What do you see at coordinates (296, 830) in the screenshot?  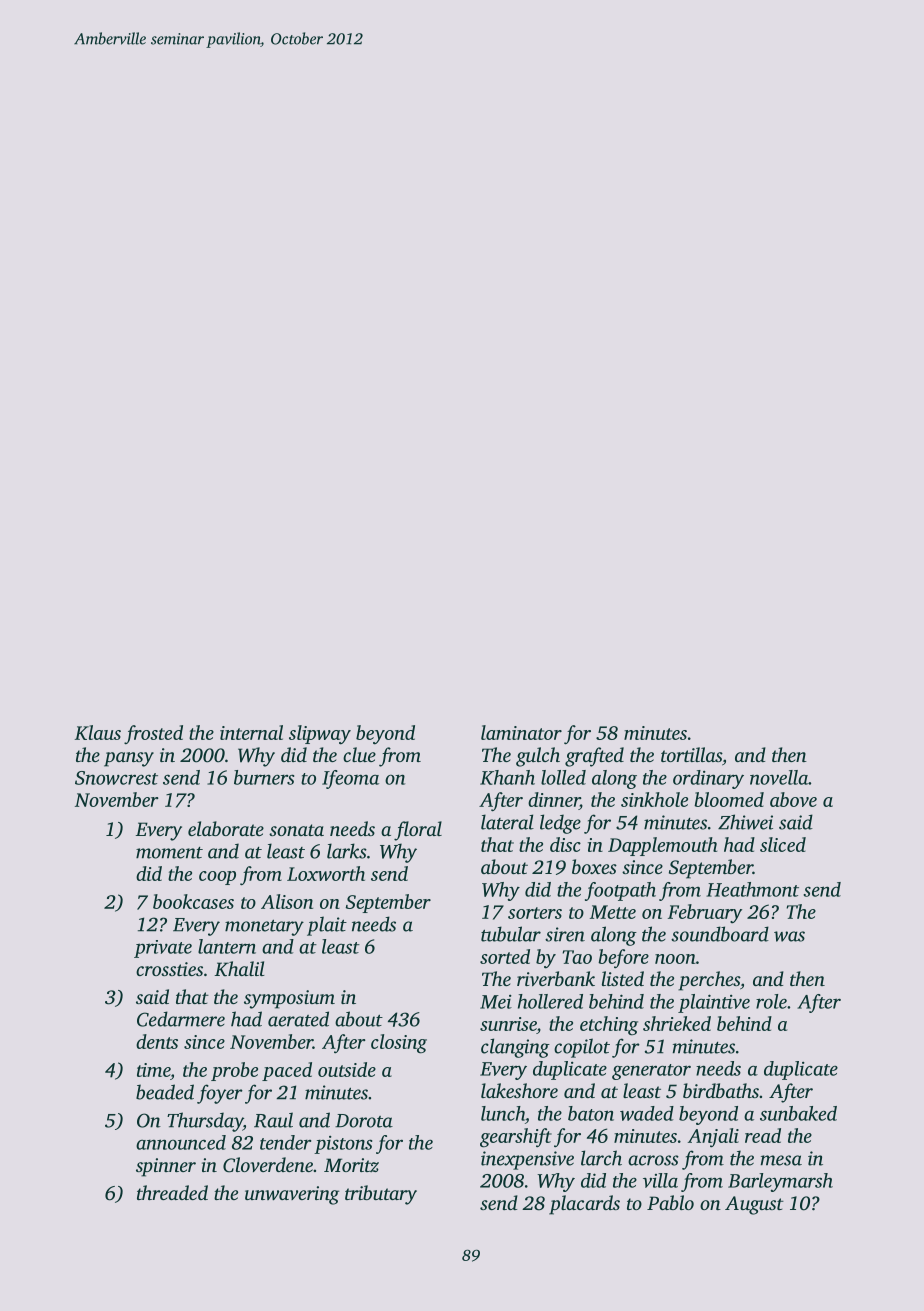 I see `sonata` at bounding box center [296, 830].
